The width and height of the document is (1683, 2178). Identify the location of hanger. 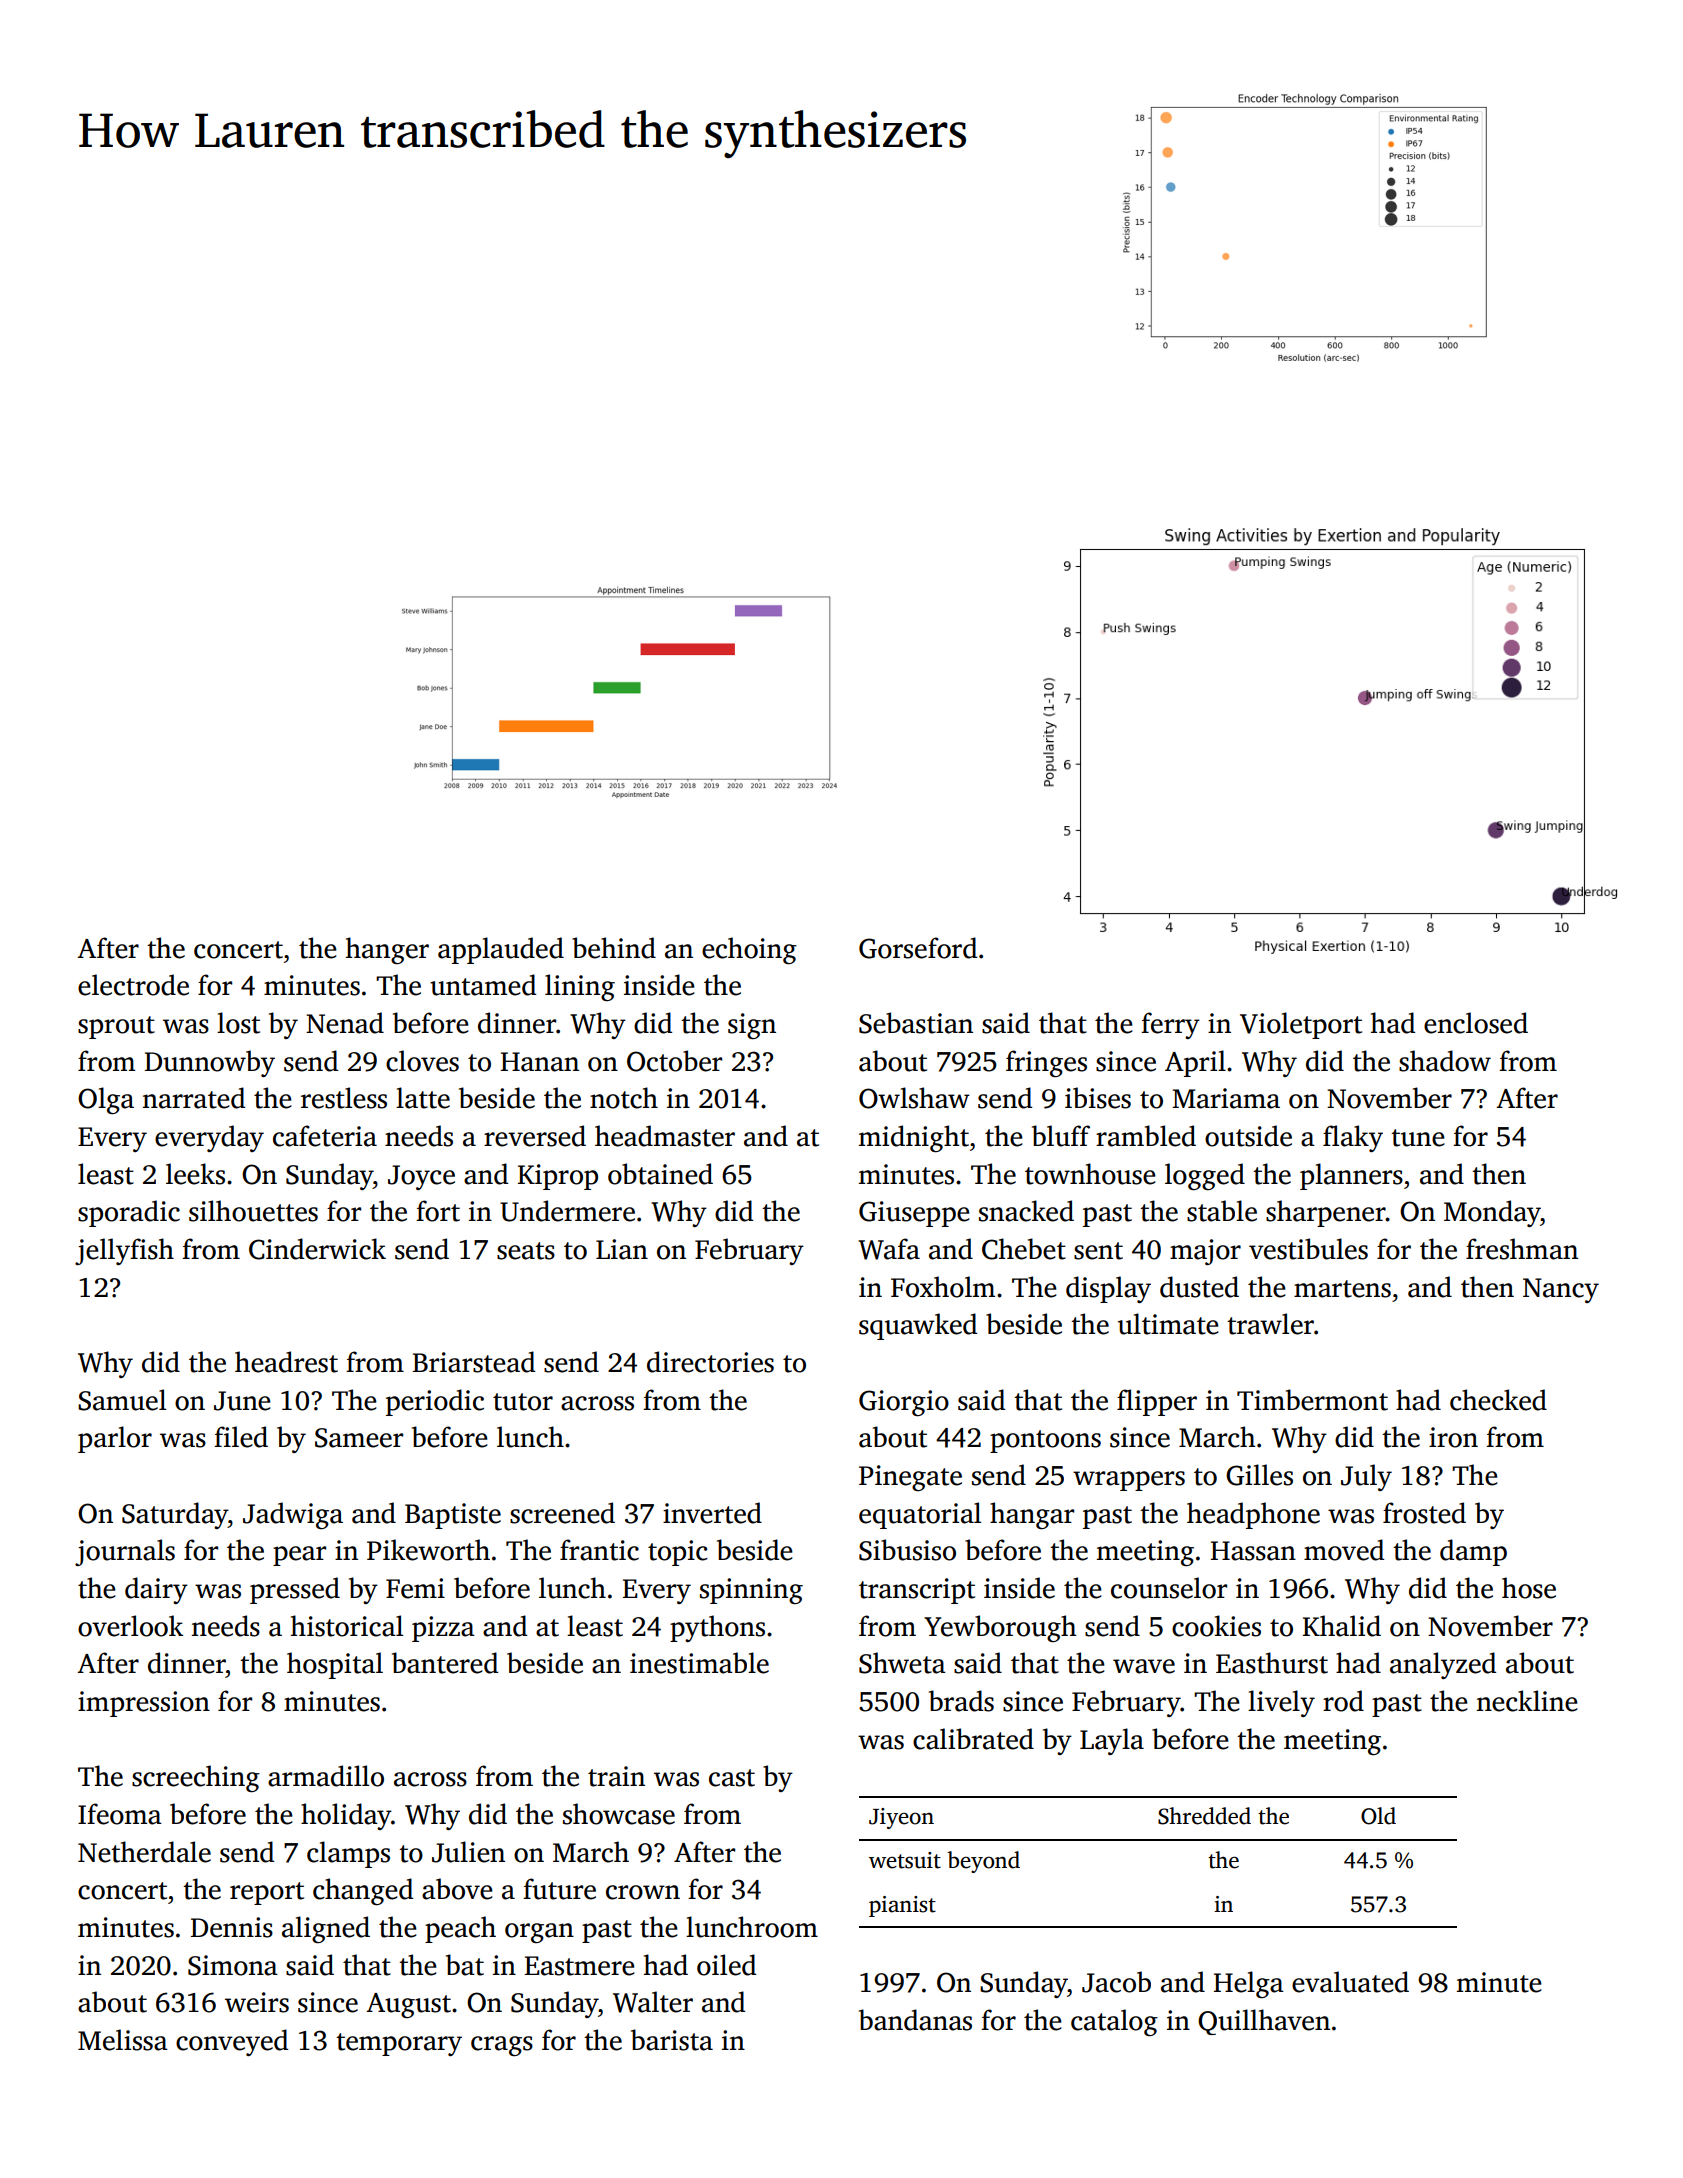
(387, 950).
